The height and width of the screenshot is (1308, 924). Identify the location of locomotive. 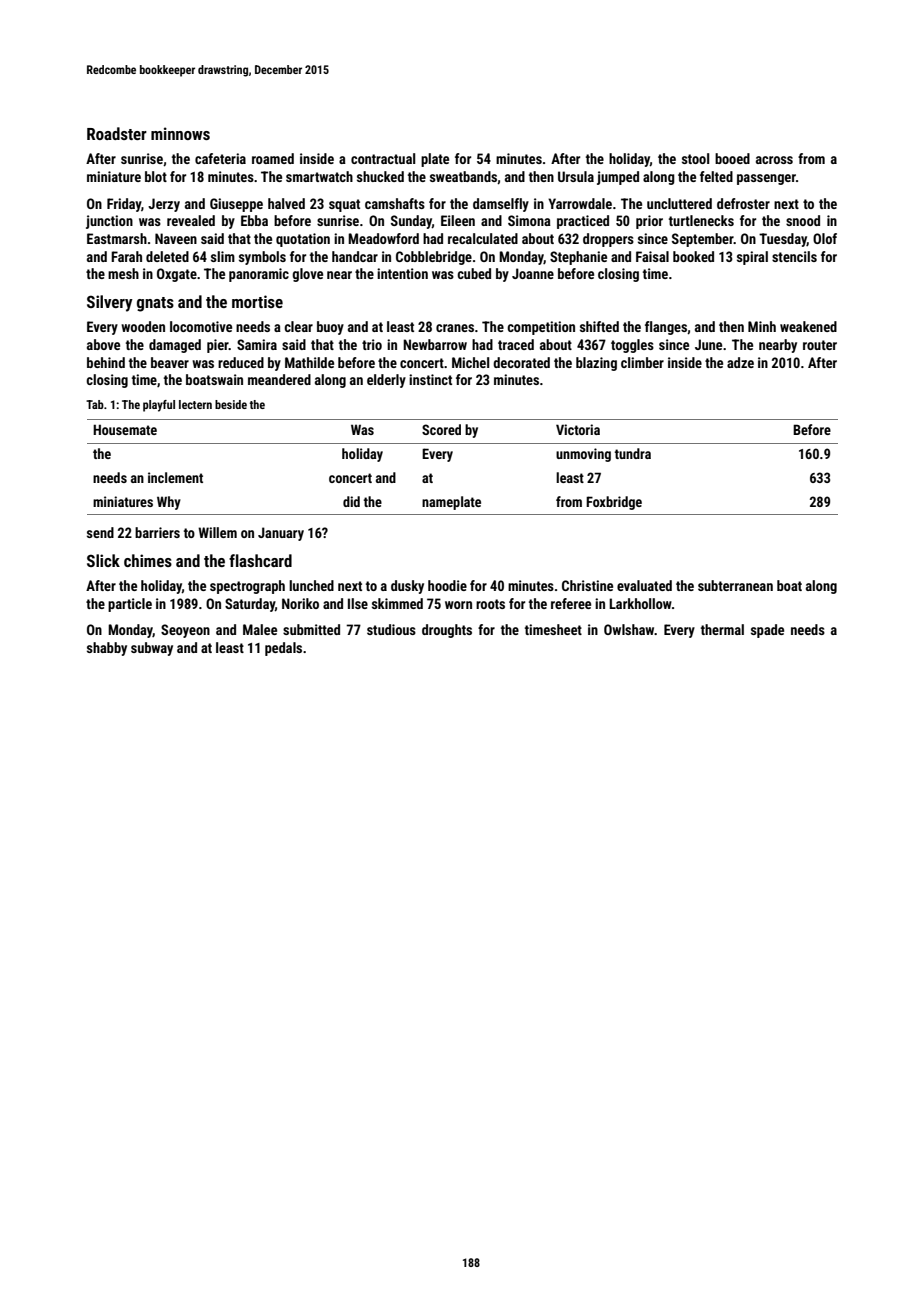
(201, 326).
